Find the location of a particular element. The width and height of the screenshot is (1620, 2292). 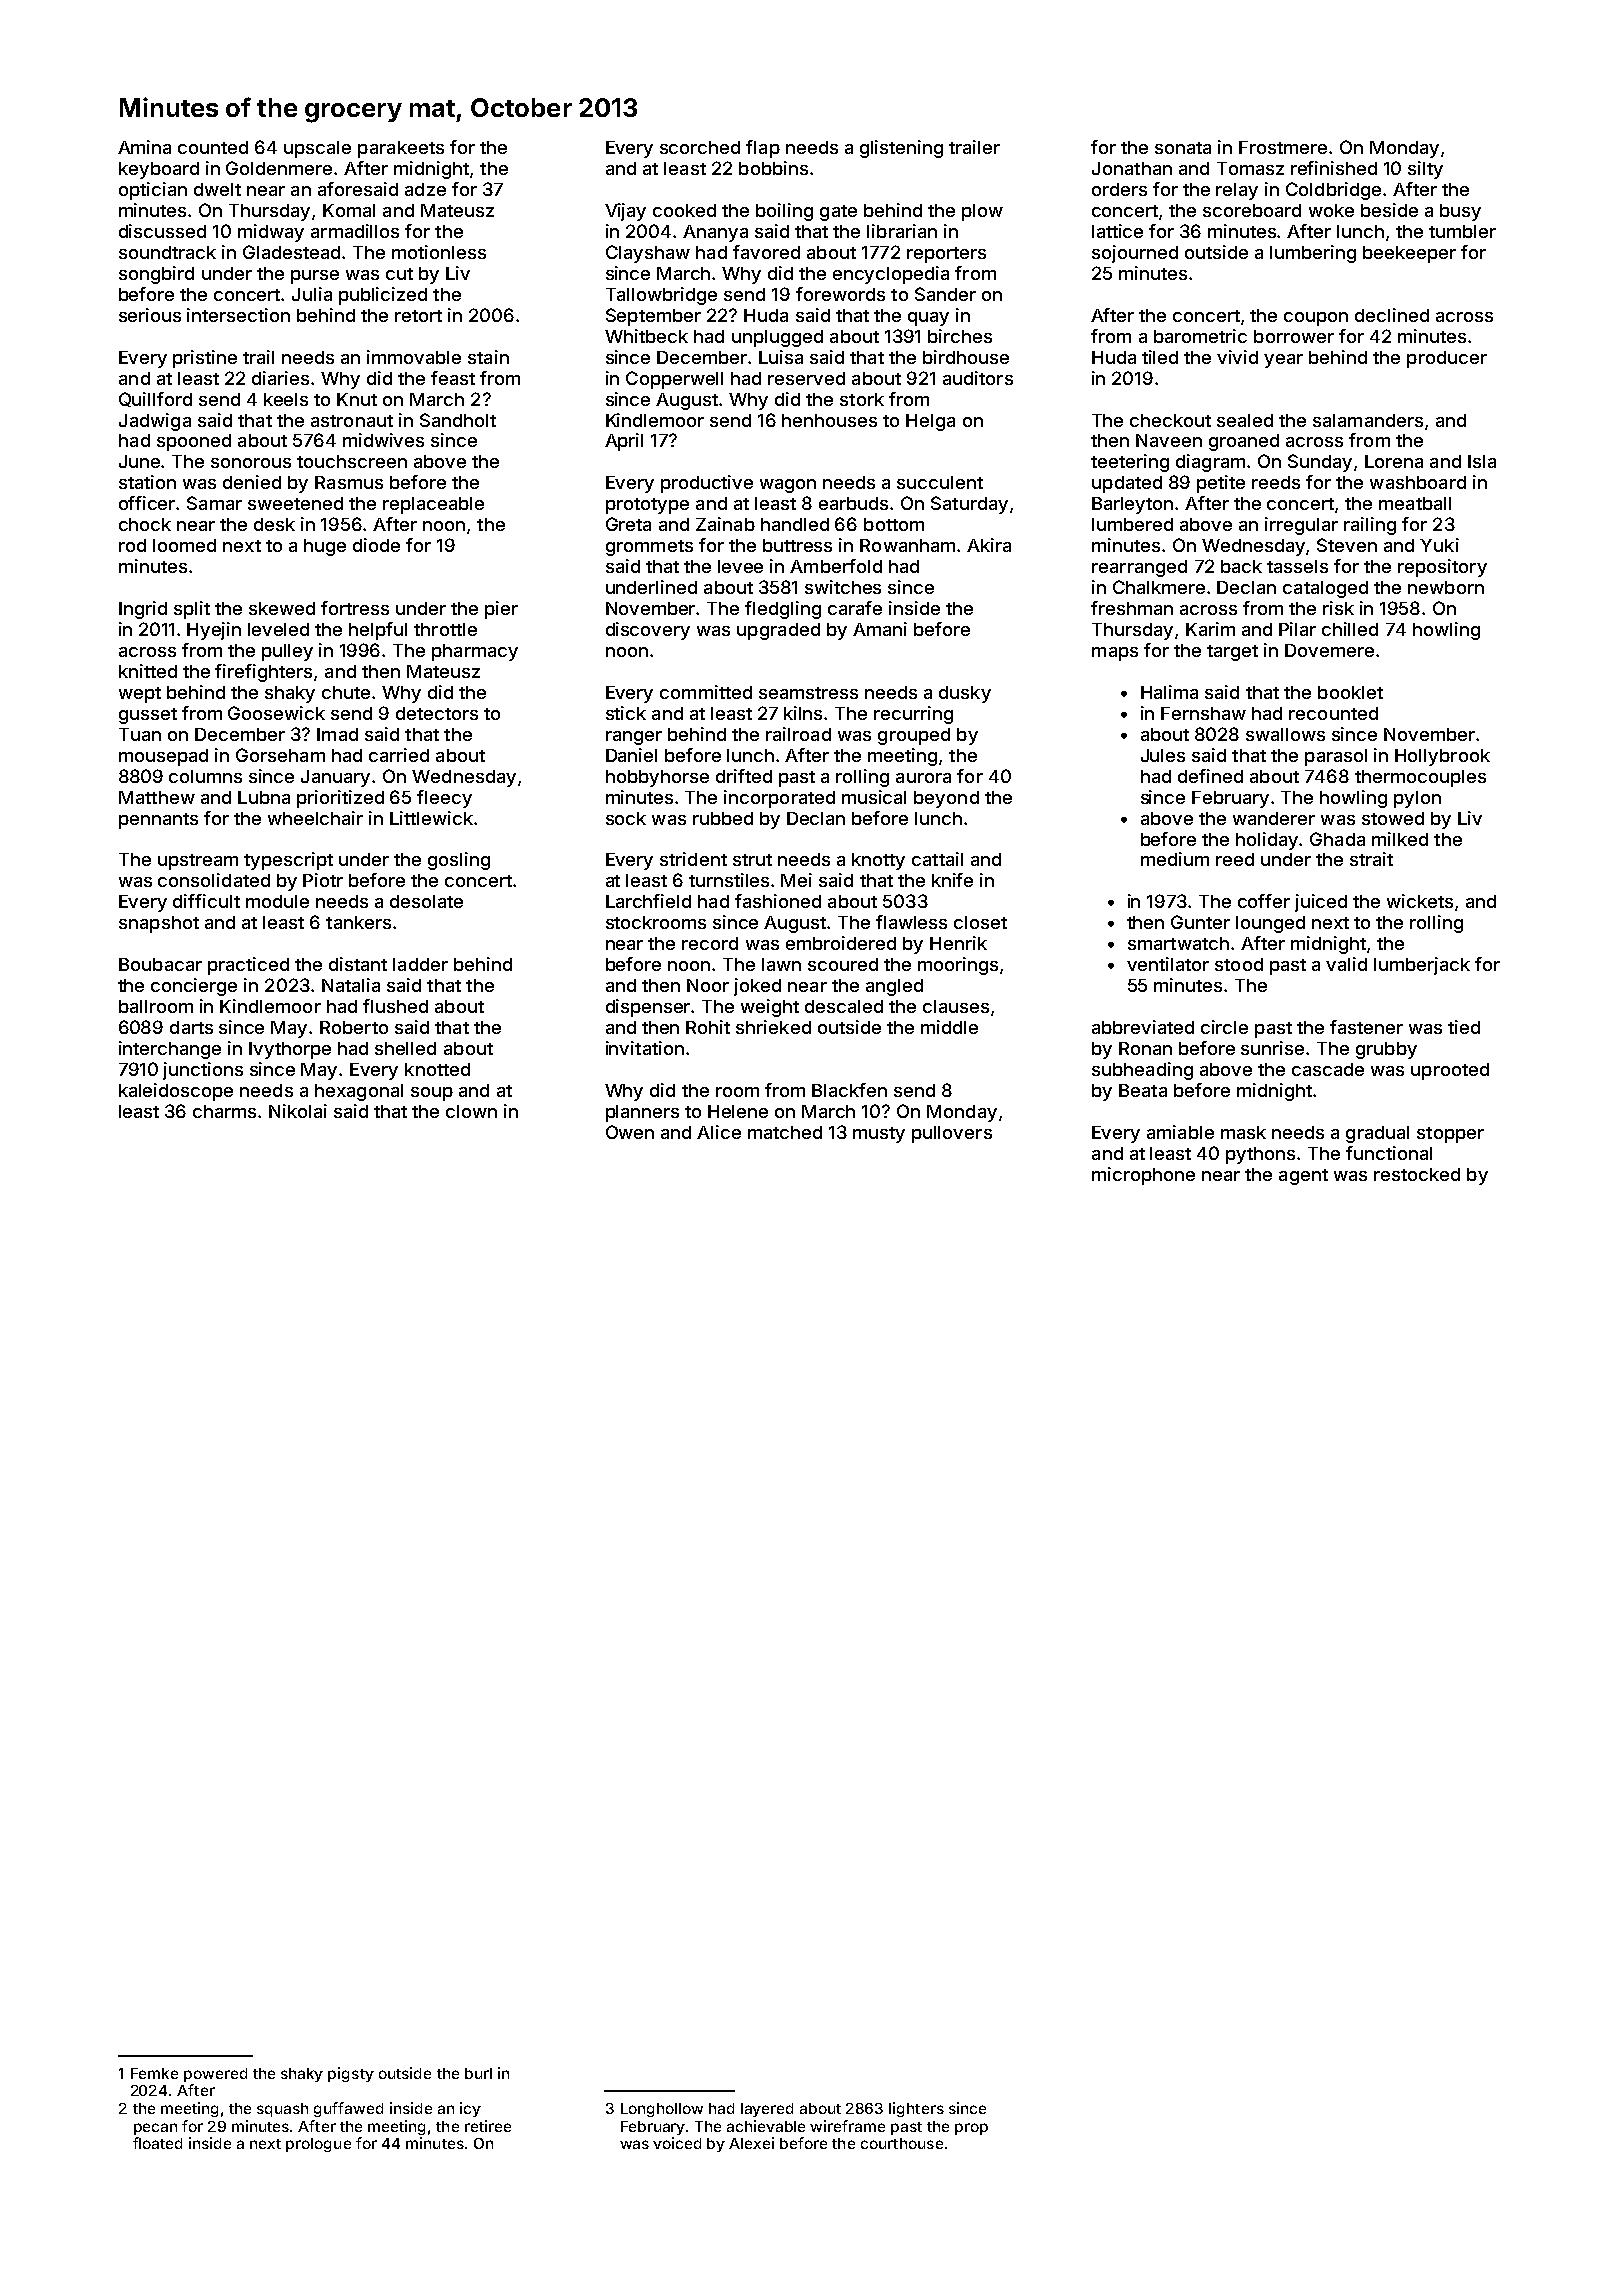

producer is located at coordinates (1447, 359).
